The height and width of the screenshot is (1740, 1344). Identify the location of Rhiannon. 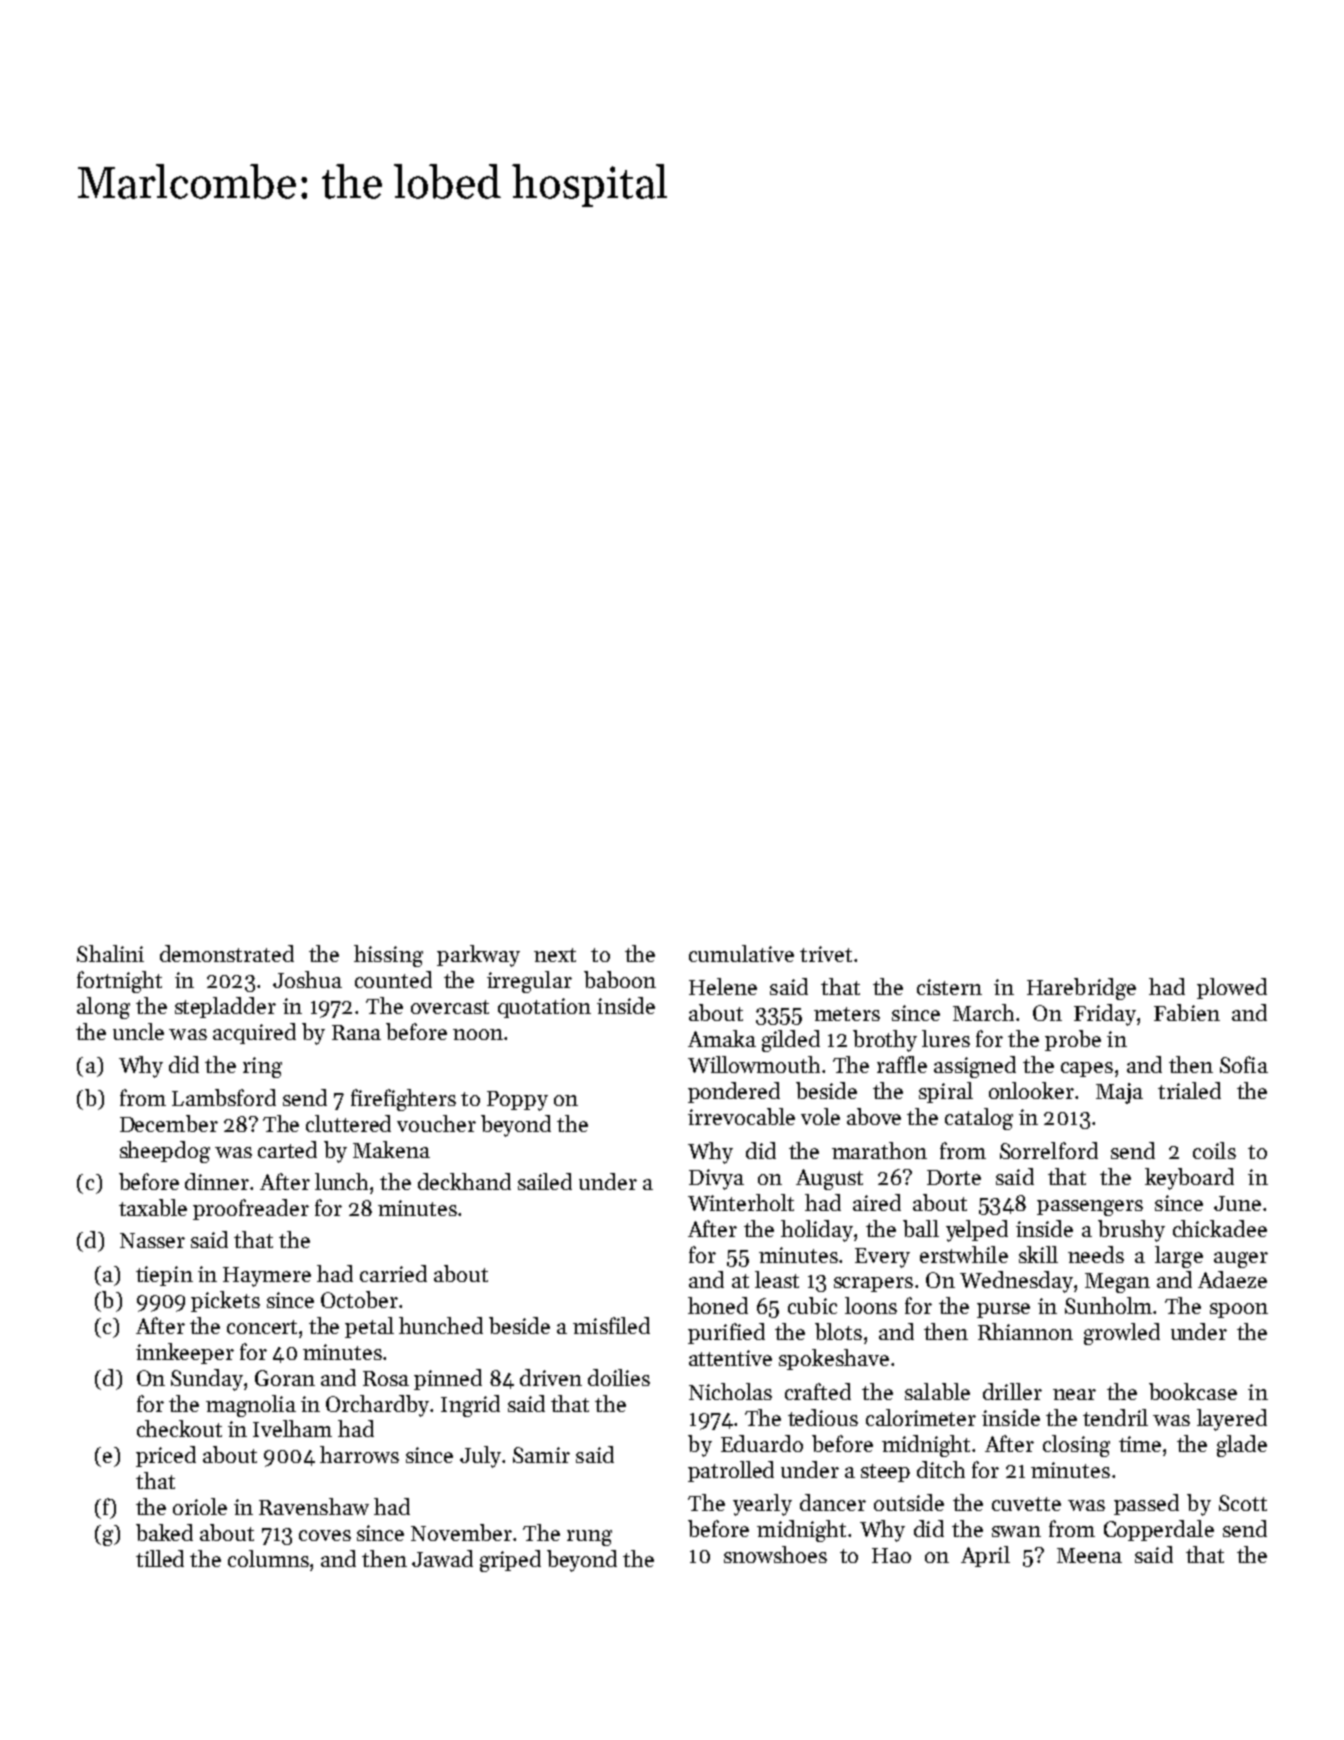
(1025, 1331).
